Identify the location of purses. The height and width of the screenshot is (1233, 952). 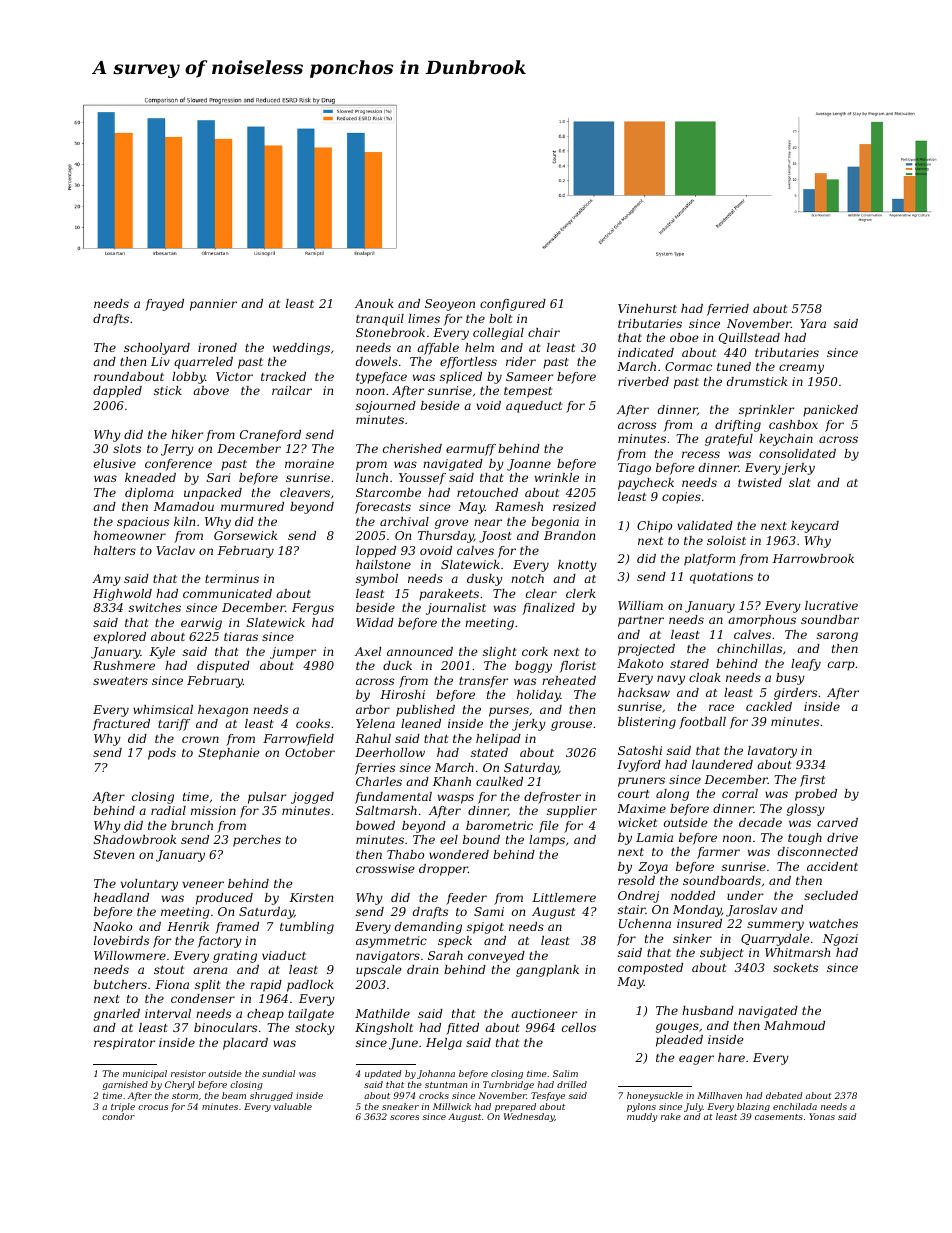
(509, 712).
